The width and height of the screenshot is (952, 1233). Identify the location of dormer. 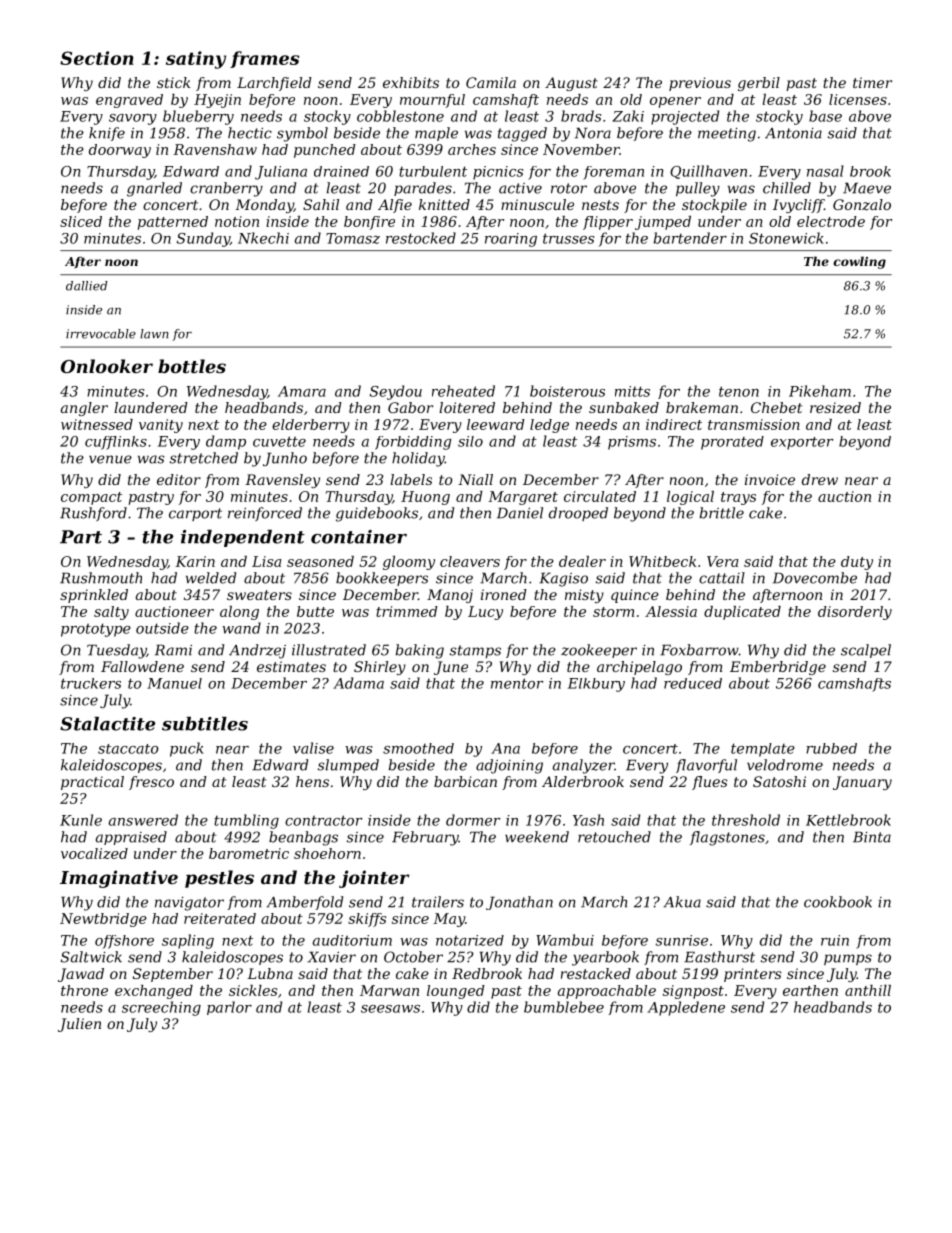
(473, 820).
